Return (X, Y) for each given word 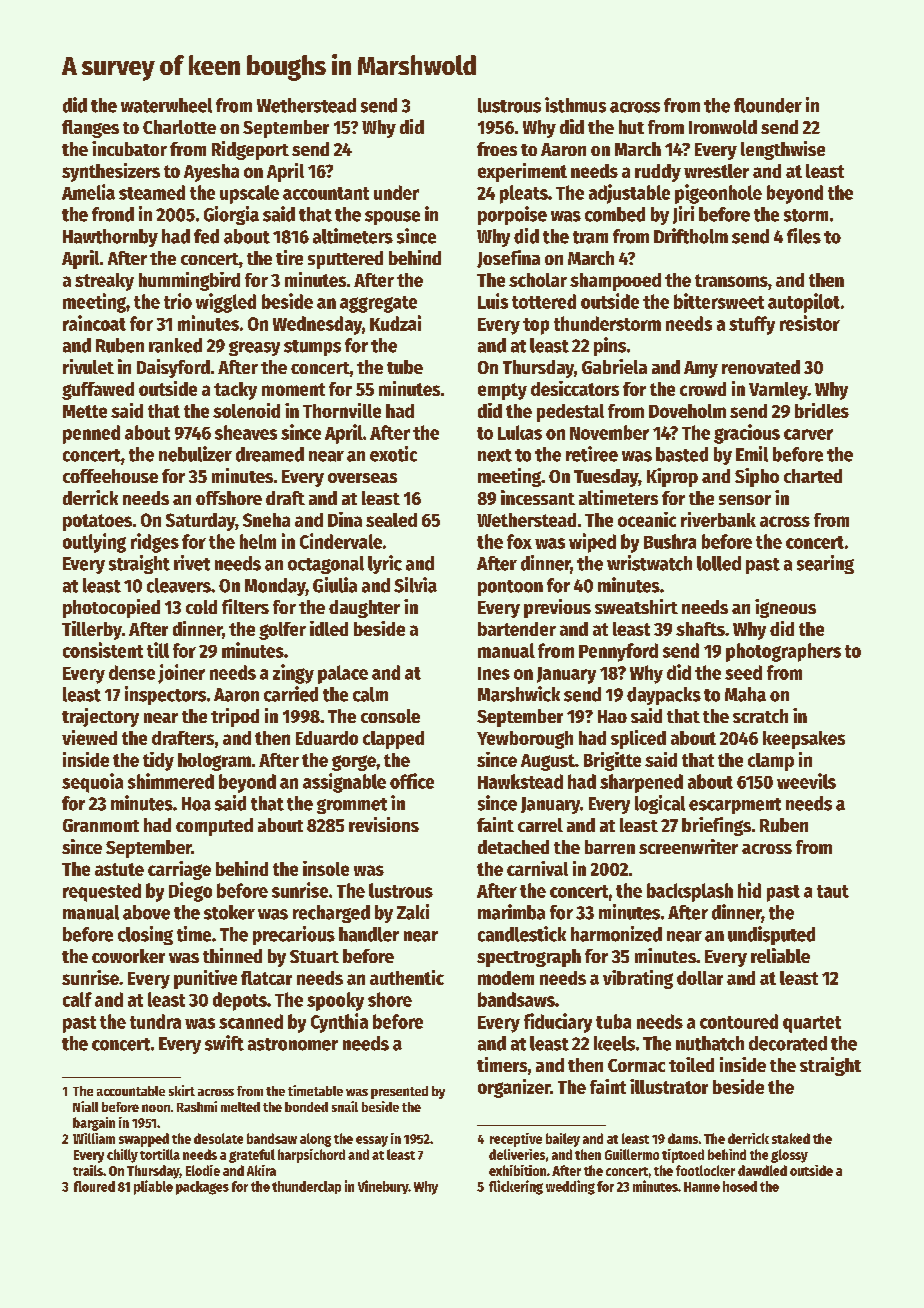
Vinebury (383, 1187)
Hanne (702, 1187)
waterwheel (166, 105)
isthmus (575, 105)
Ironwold (723, 127)
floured (94, 1186)
